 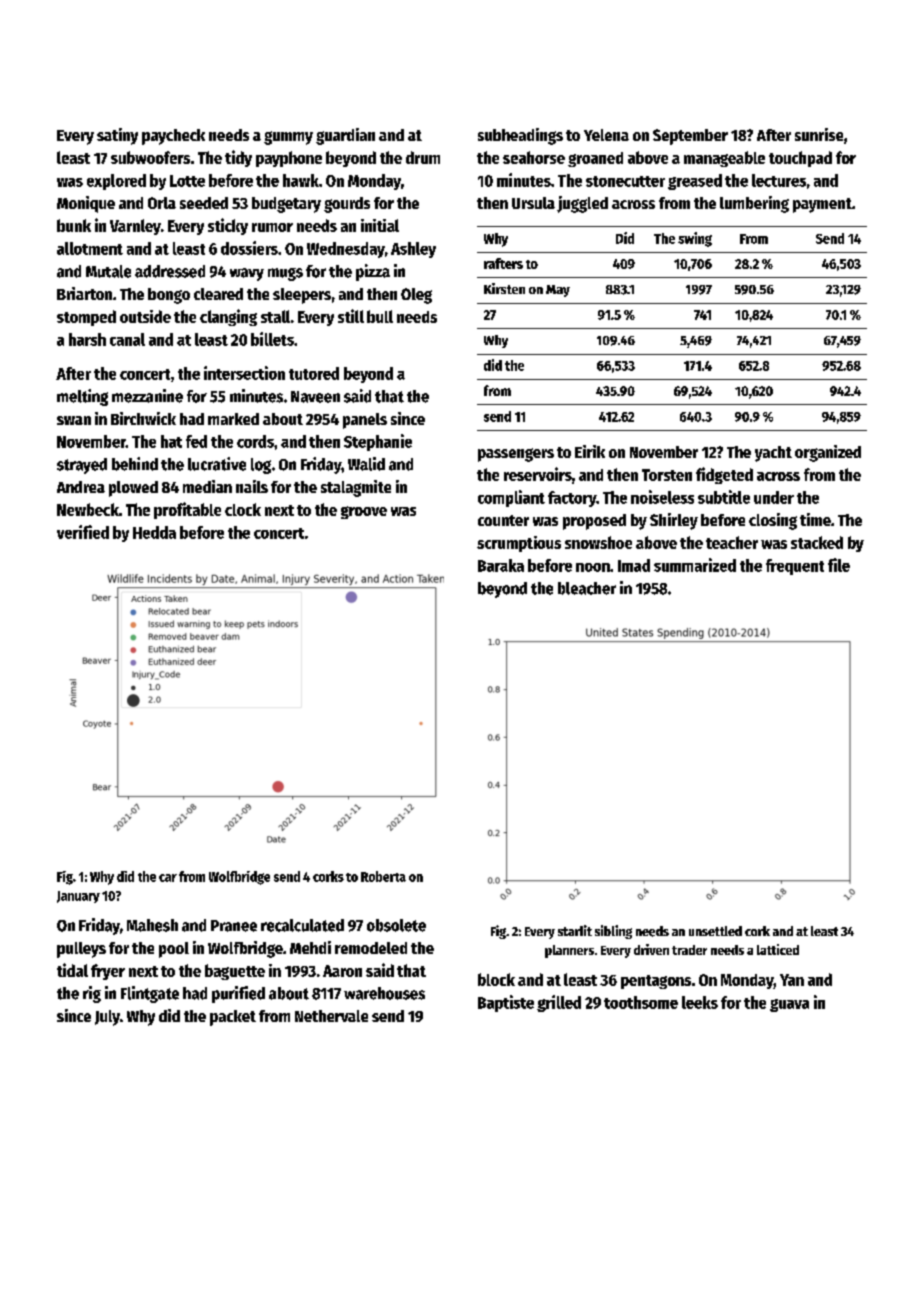 What do you see at coordinates (345, 136) in the screenshot?
I see `guardian` at bounding box center [345, 136].
